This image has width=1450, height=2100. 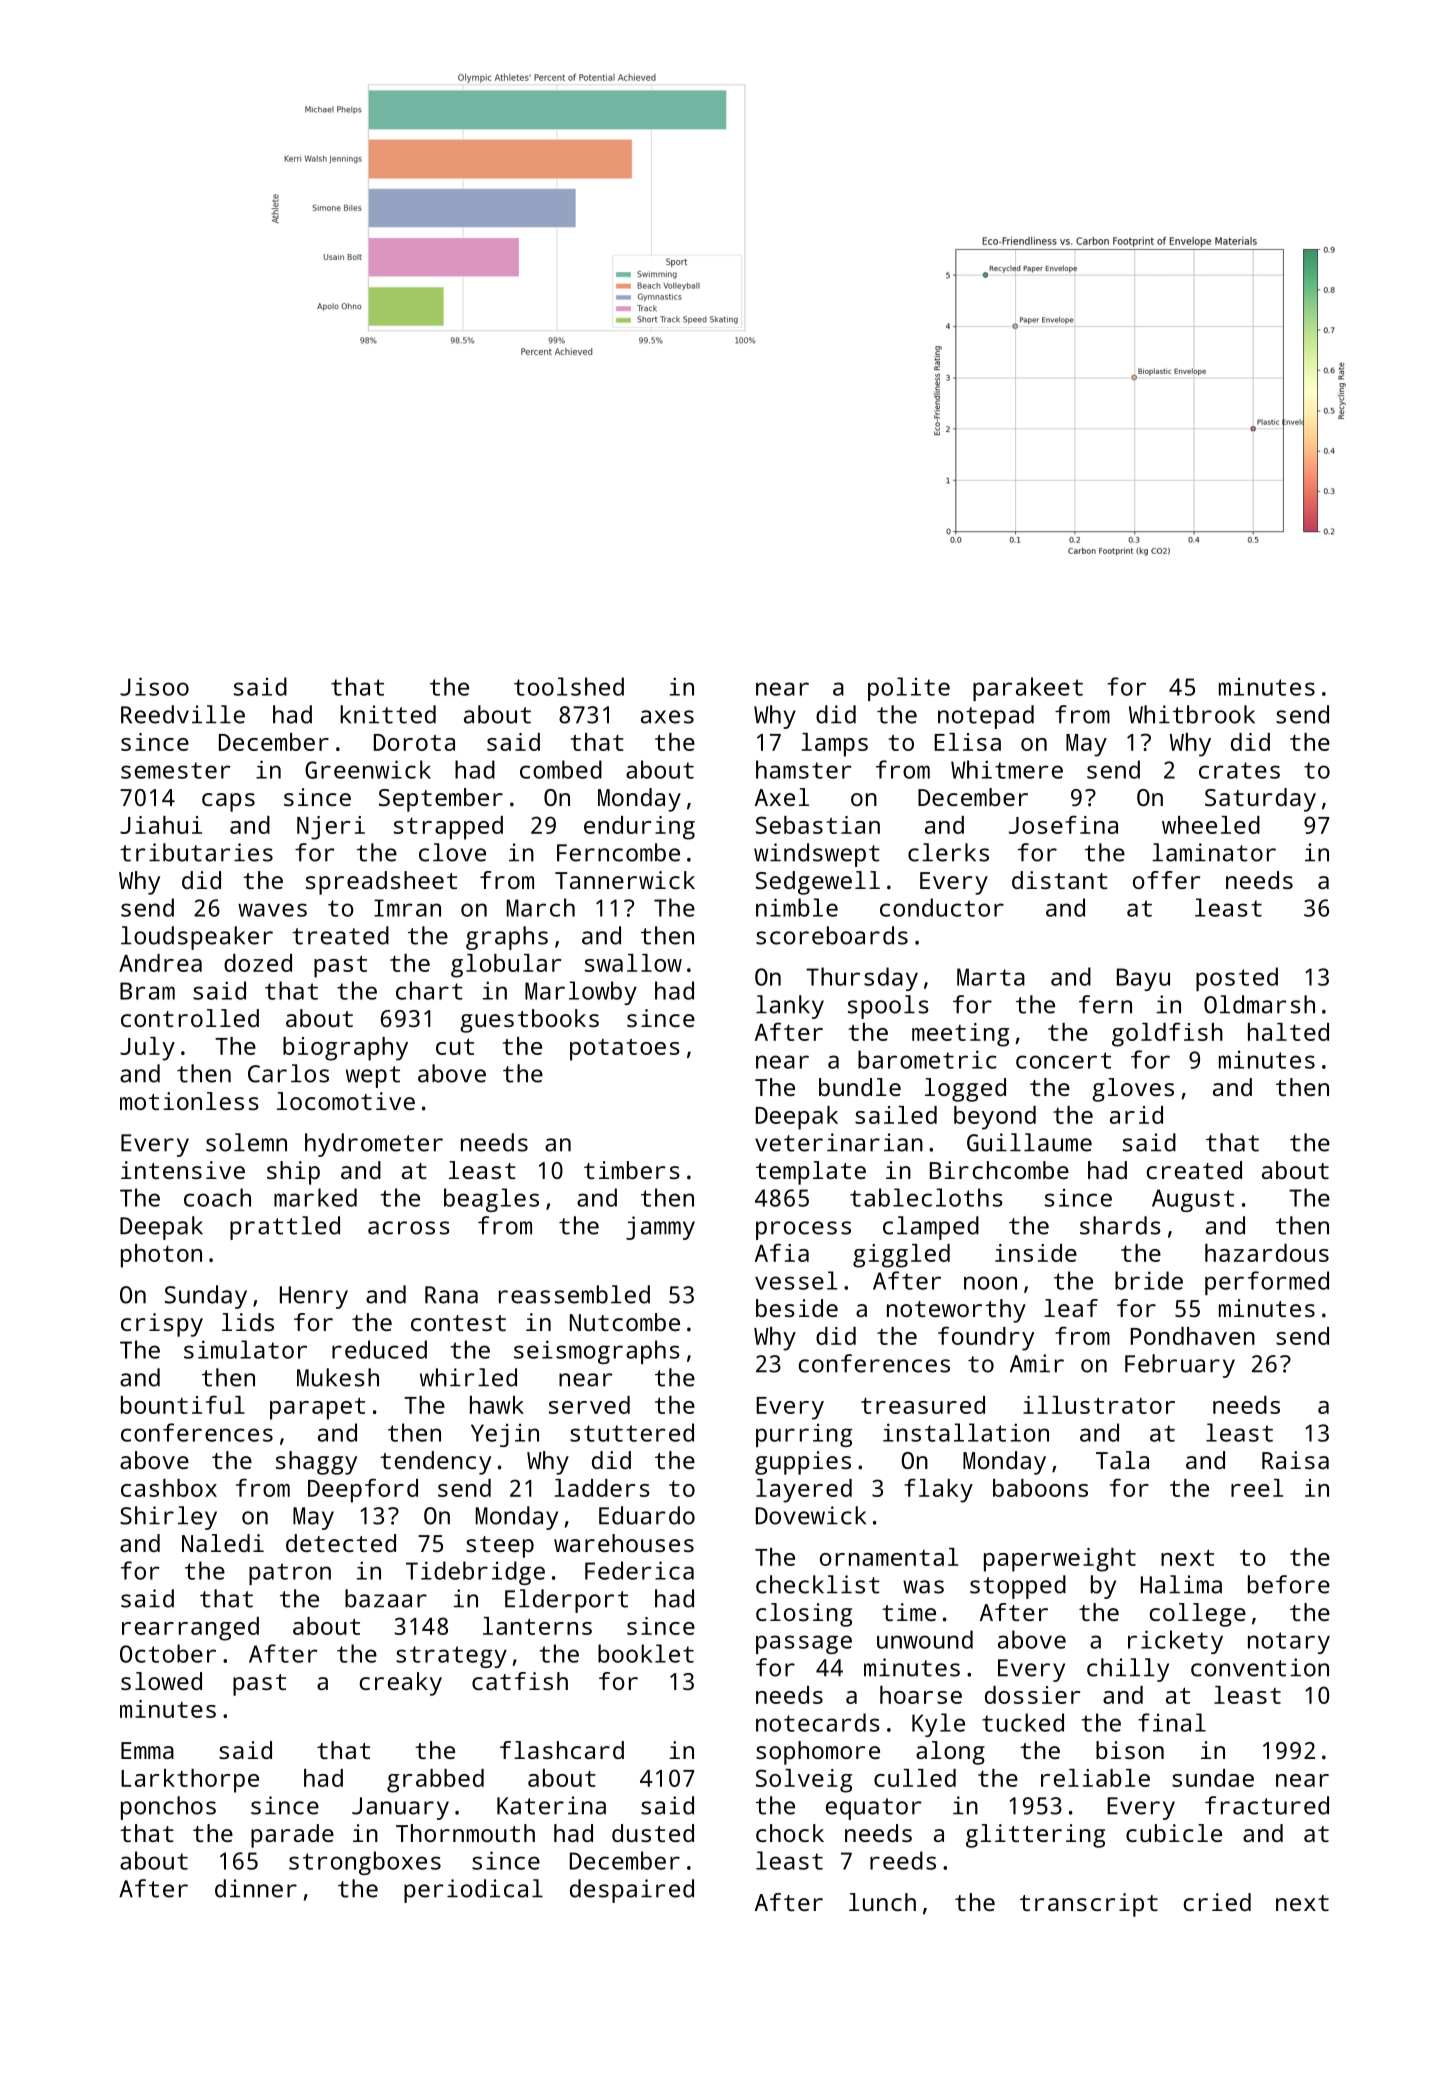 What do you see at coordinates (1211, 825) in the image?
I see `wheeled` at bounding box center [1211, 825].
